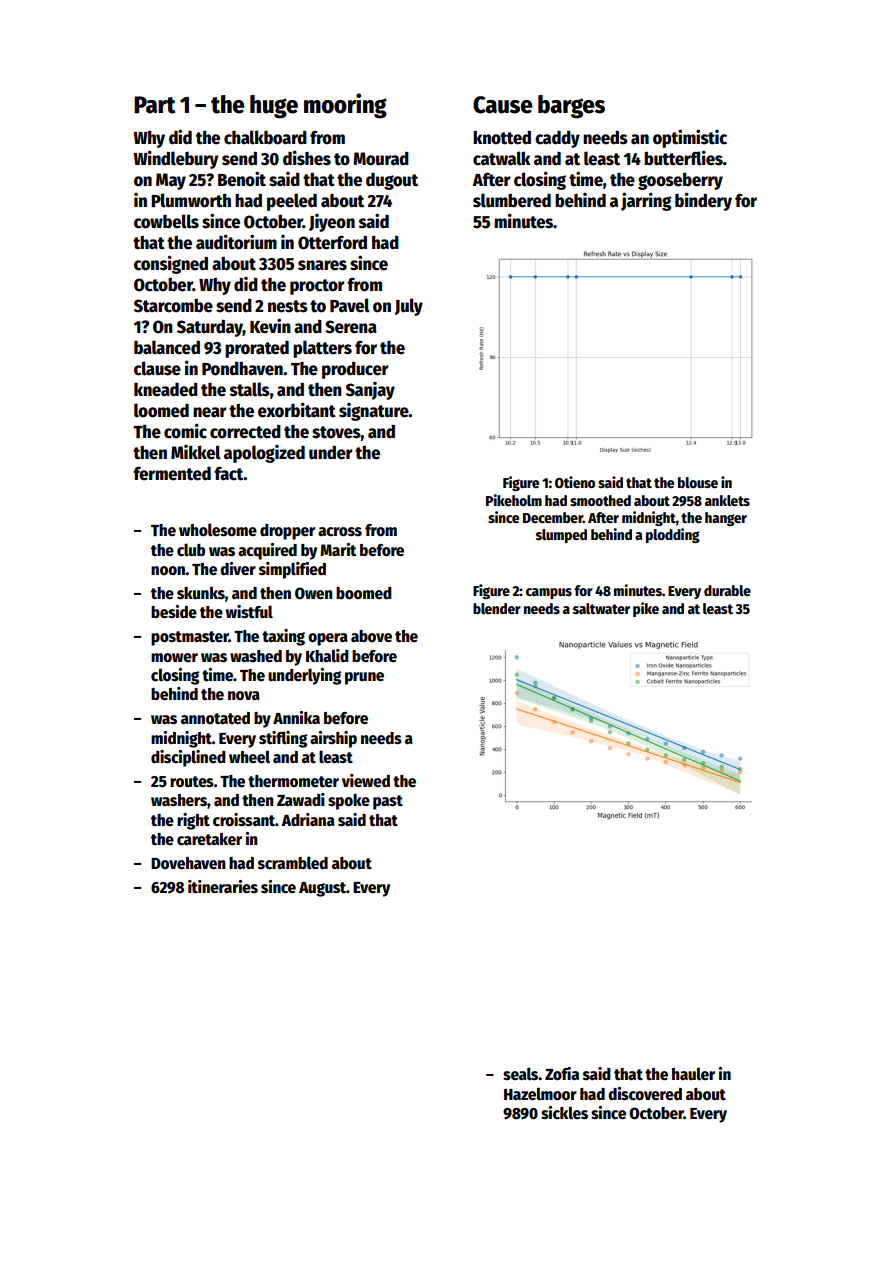  What do you see at coordinates (223, 886) in the screenshot?
I see `itineraries` at bounding box center [223, 886].
